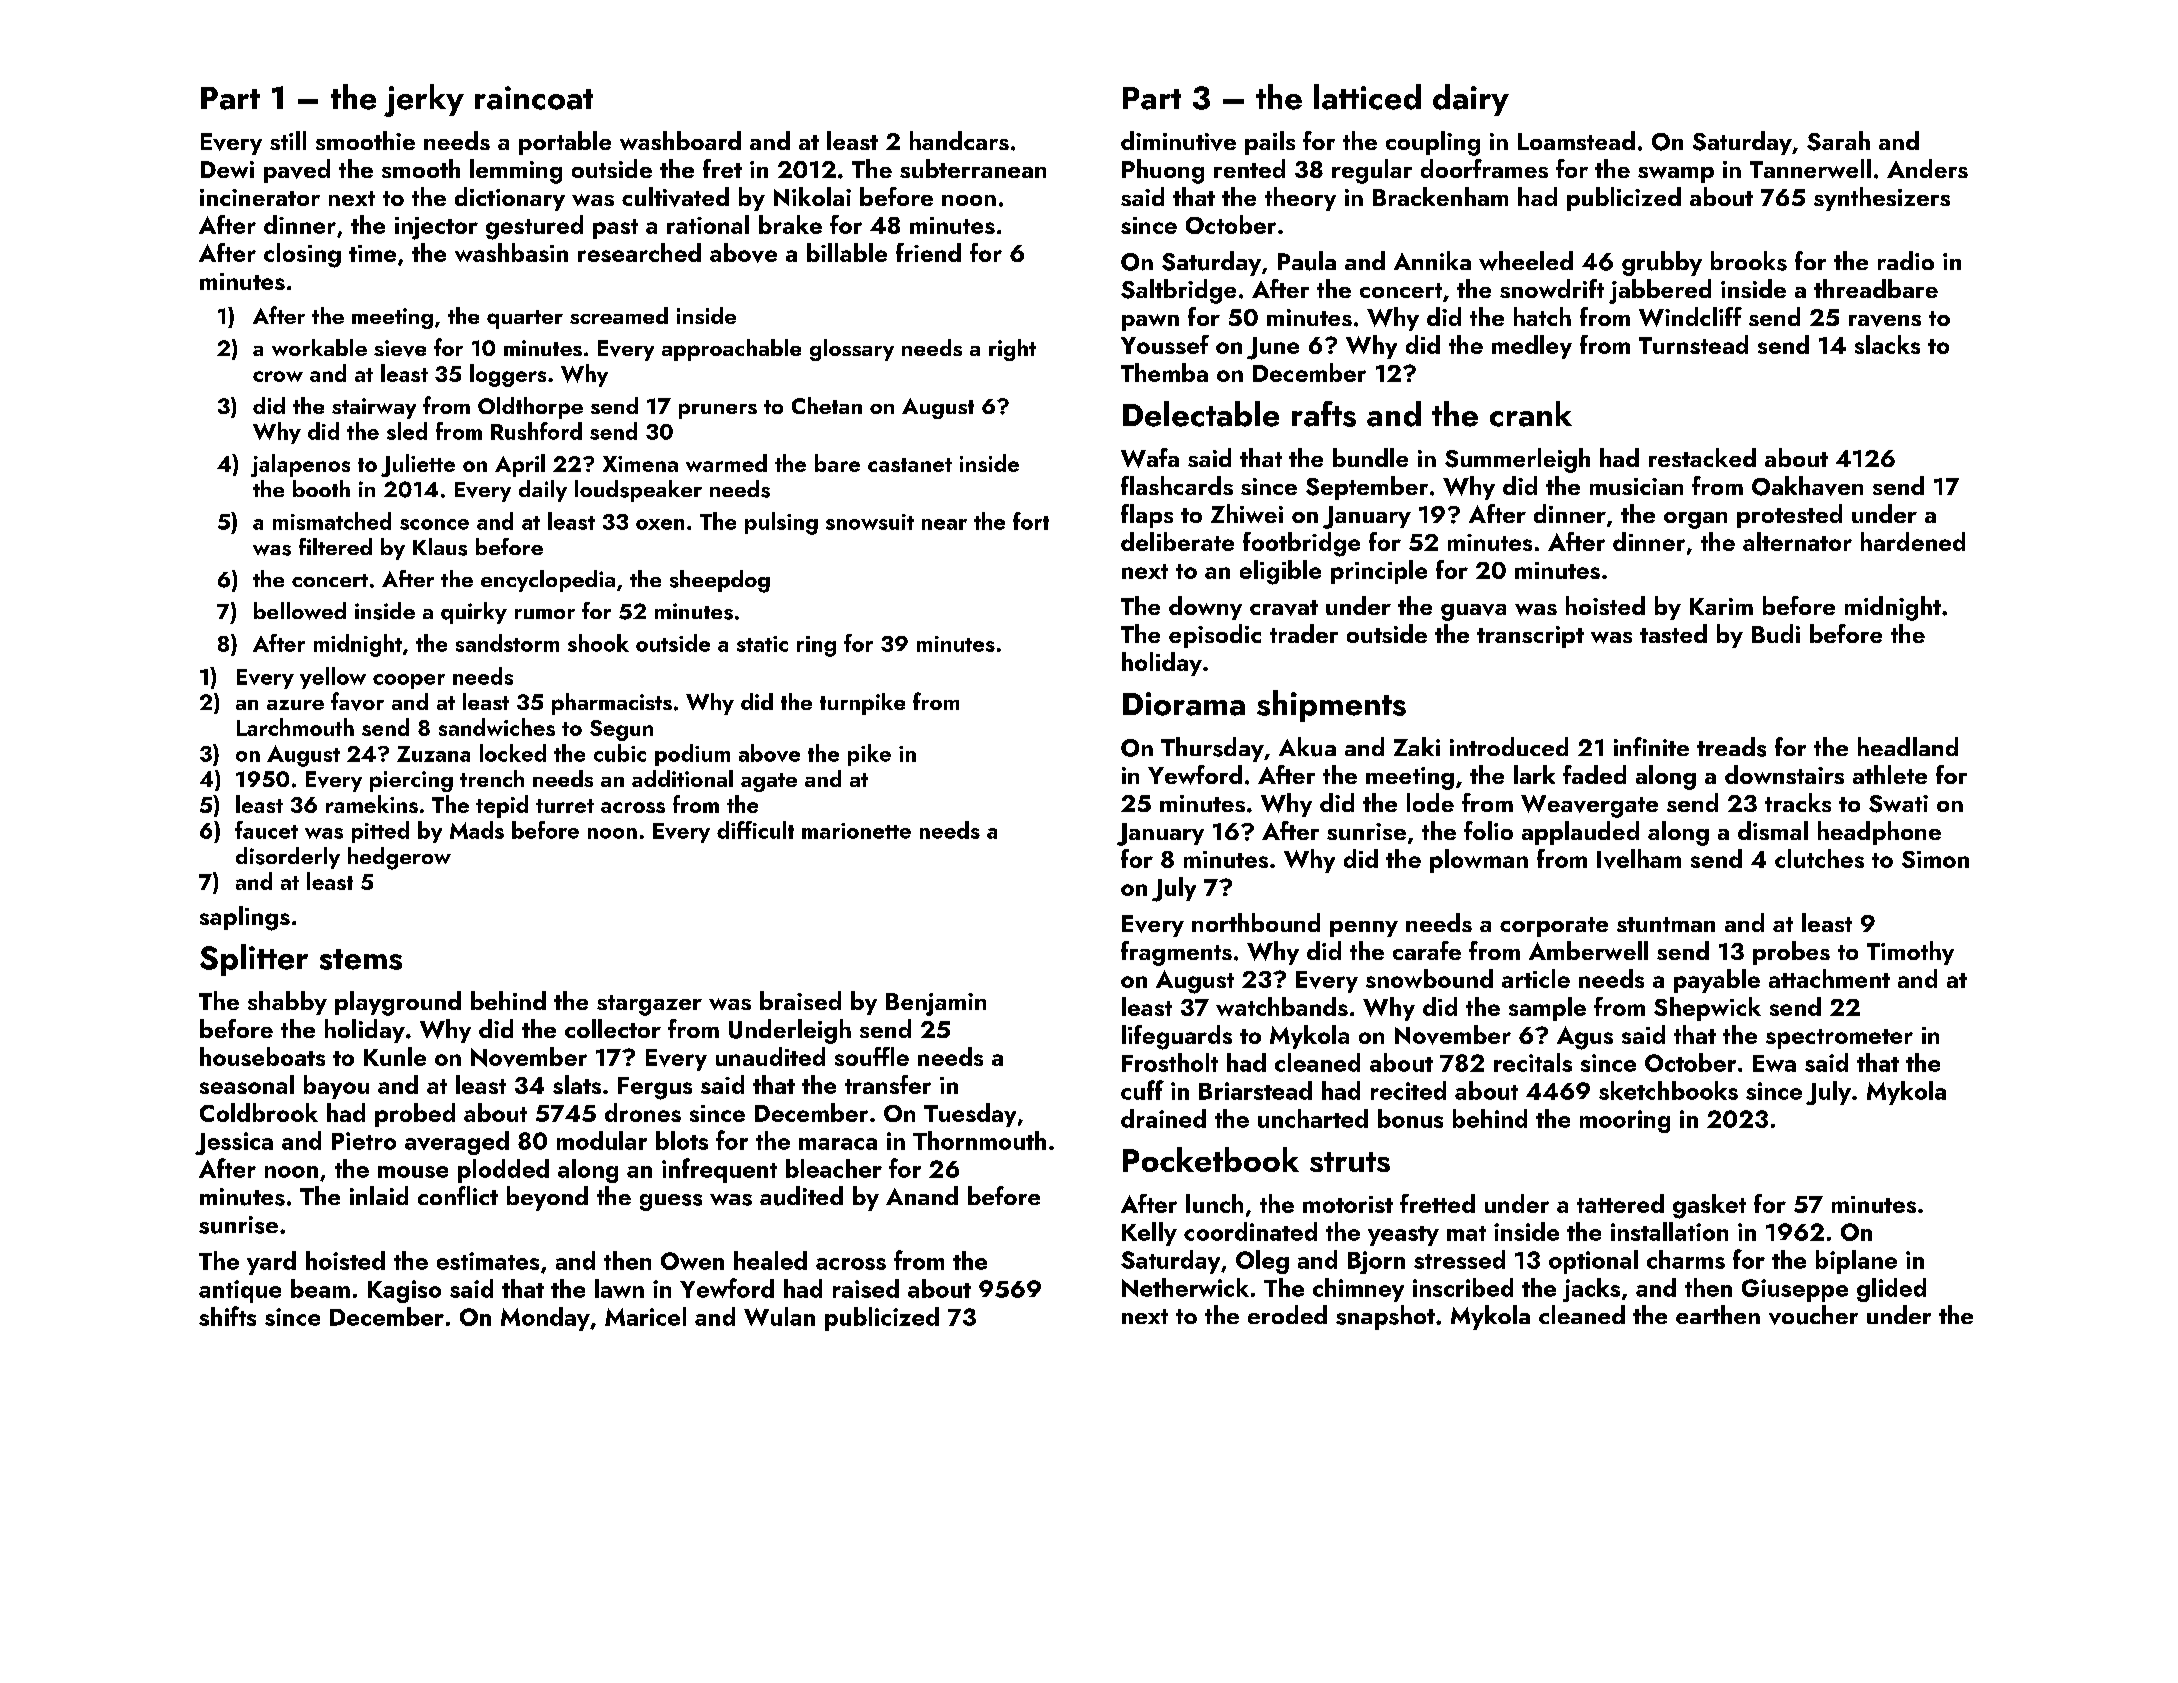  Describe the element at coordinates (692, 755) in the image. I see `podium` at that location.
